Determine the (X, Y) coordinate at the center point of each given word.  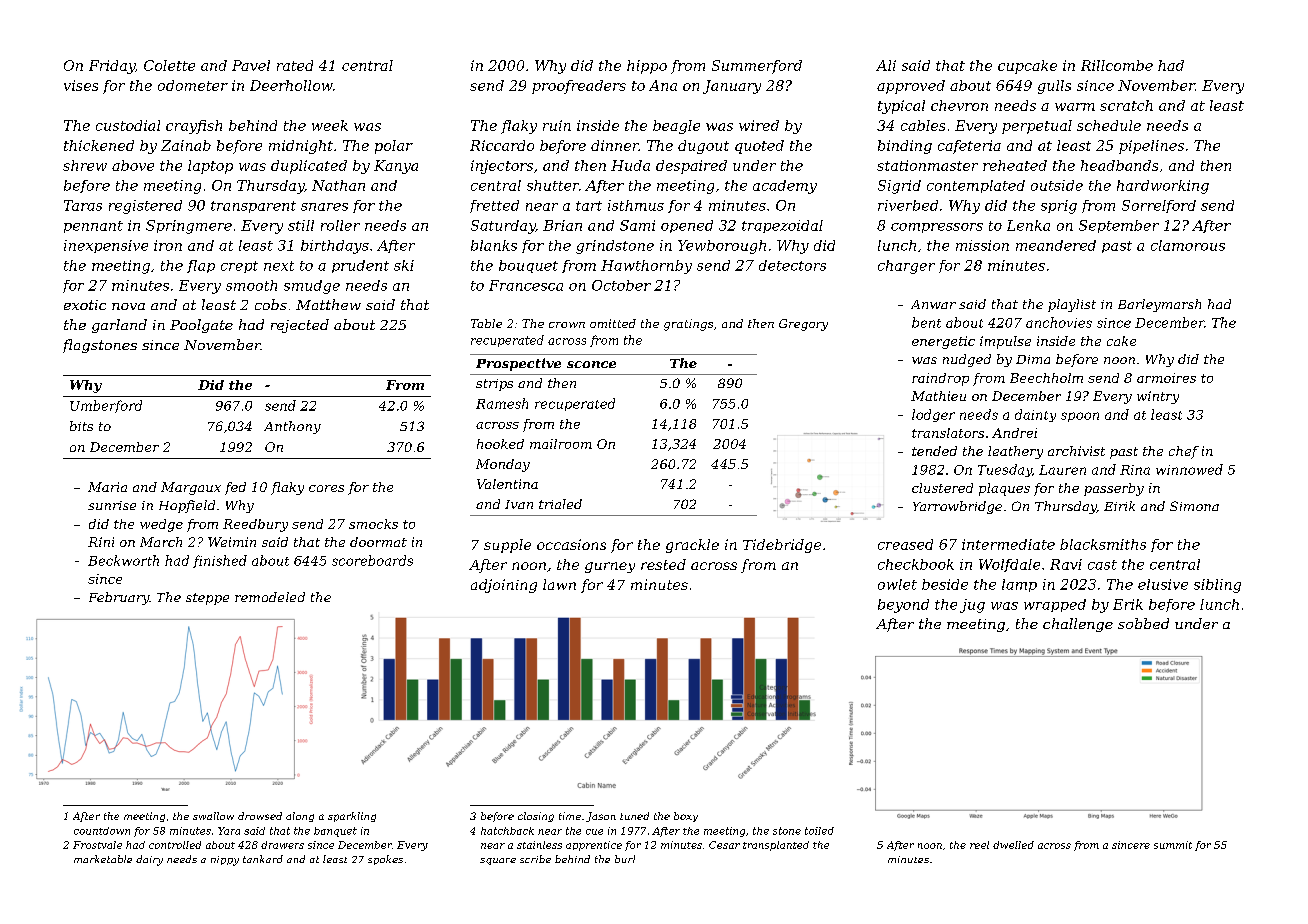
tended (934, 451)
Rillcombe (1117, 65)
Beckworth (123, 560)
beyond (903, 606)
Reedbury (255, 525)
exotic (85, 305)
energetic (943, 342)
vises (81, 85)
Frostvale (97, 845)
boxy (686, 817)
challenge (1078, 625)
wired (759, 125)
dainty (1035, 415)
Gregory (803, 325)
